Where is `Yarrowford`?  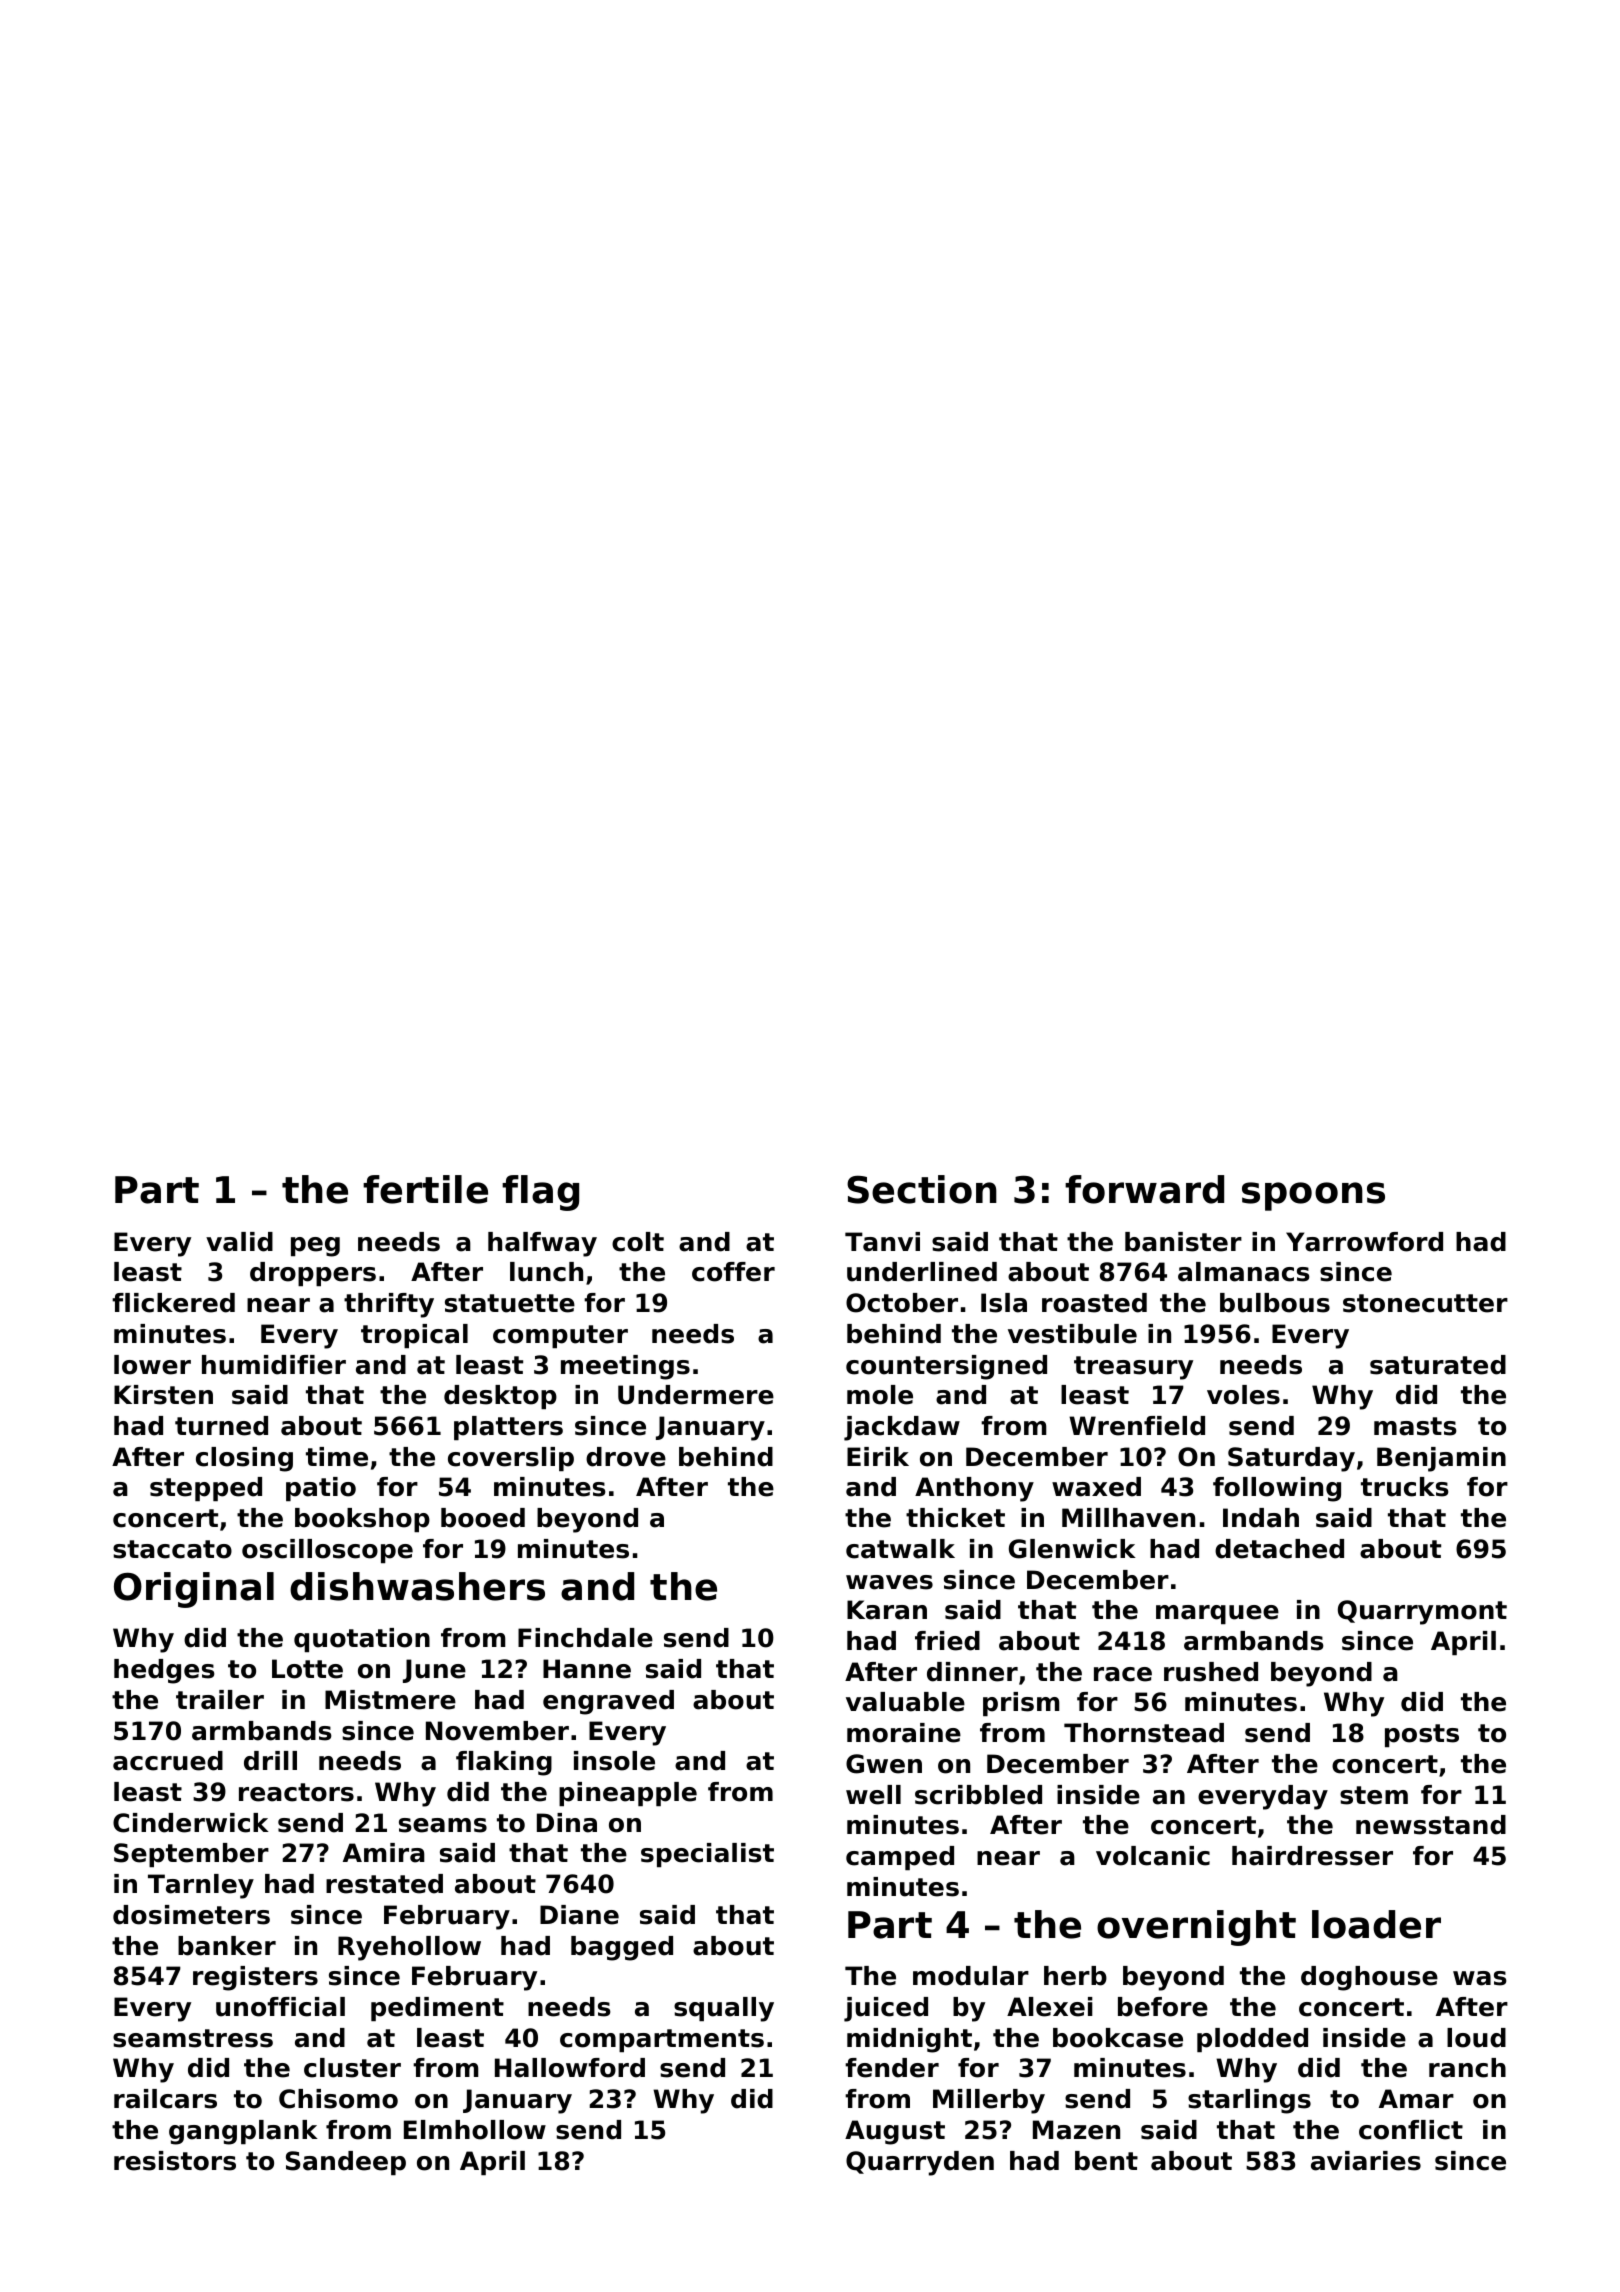 Yarrowford is located at coordinates (1364, 1242).
